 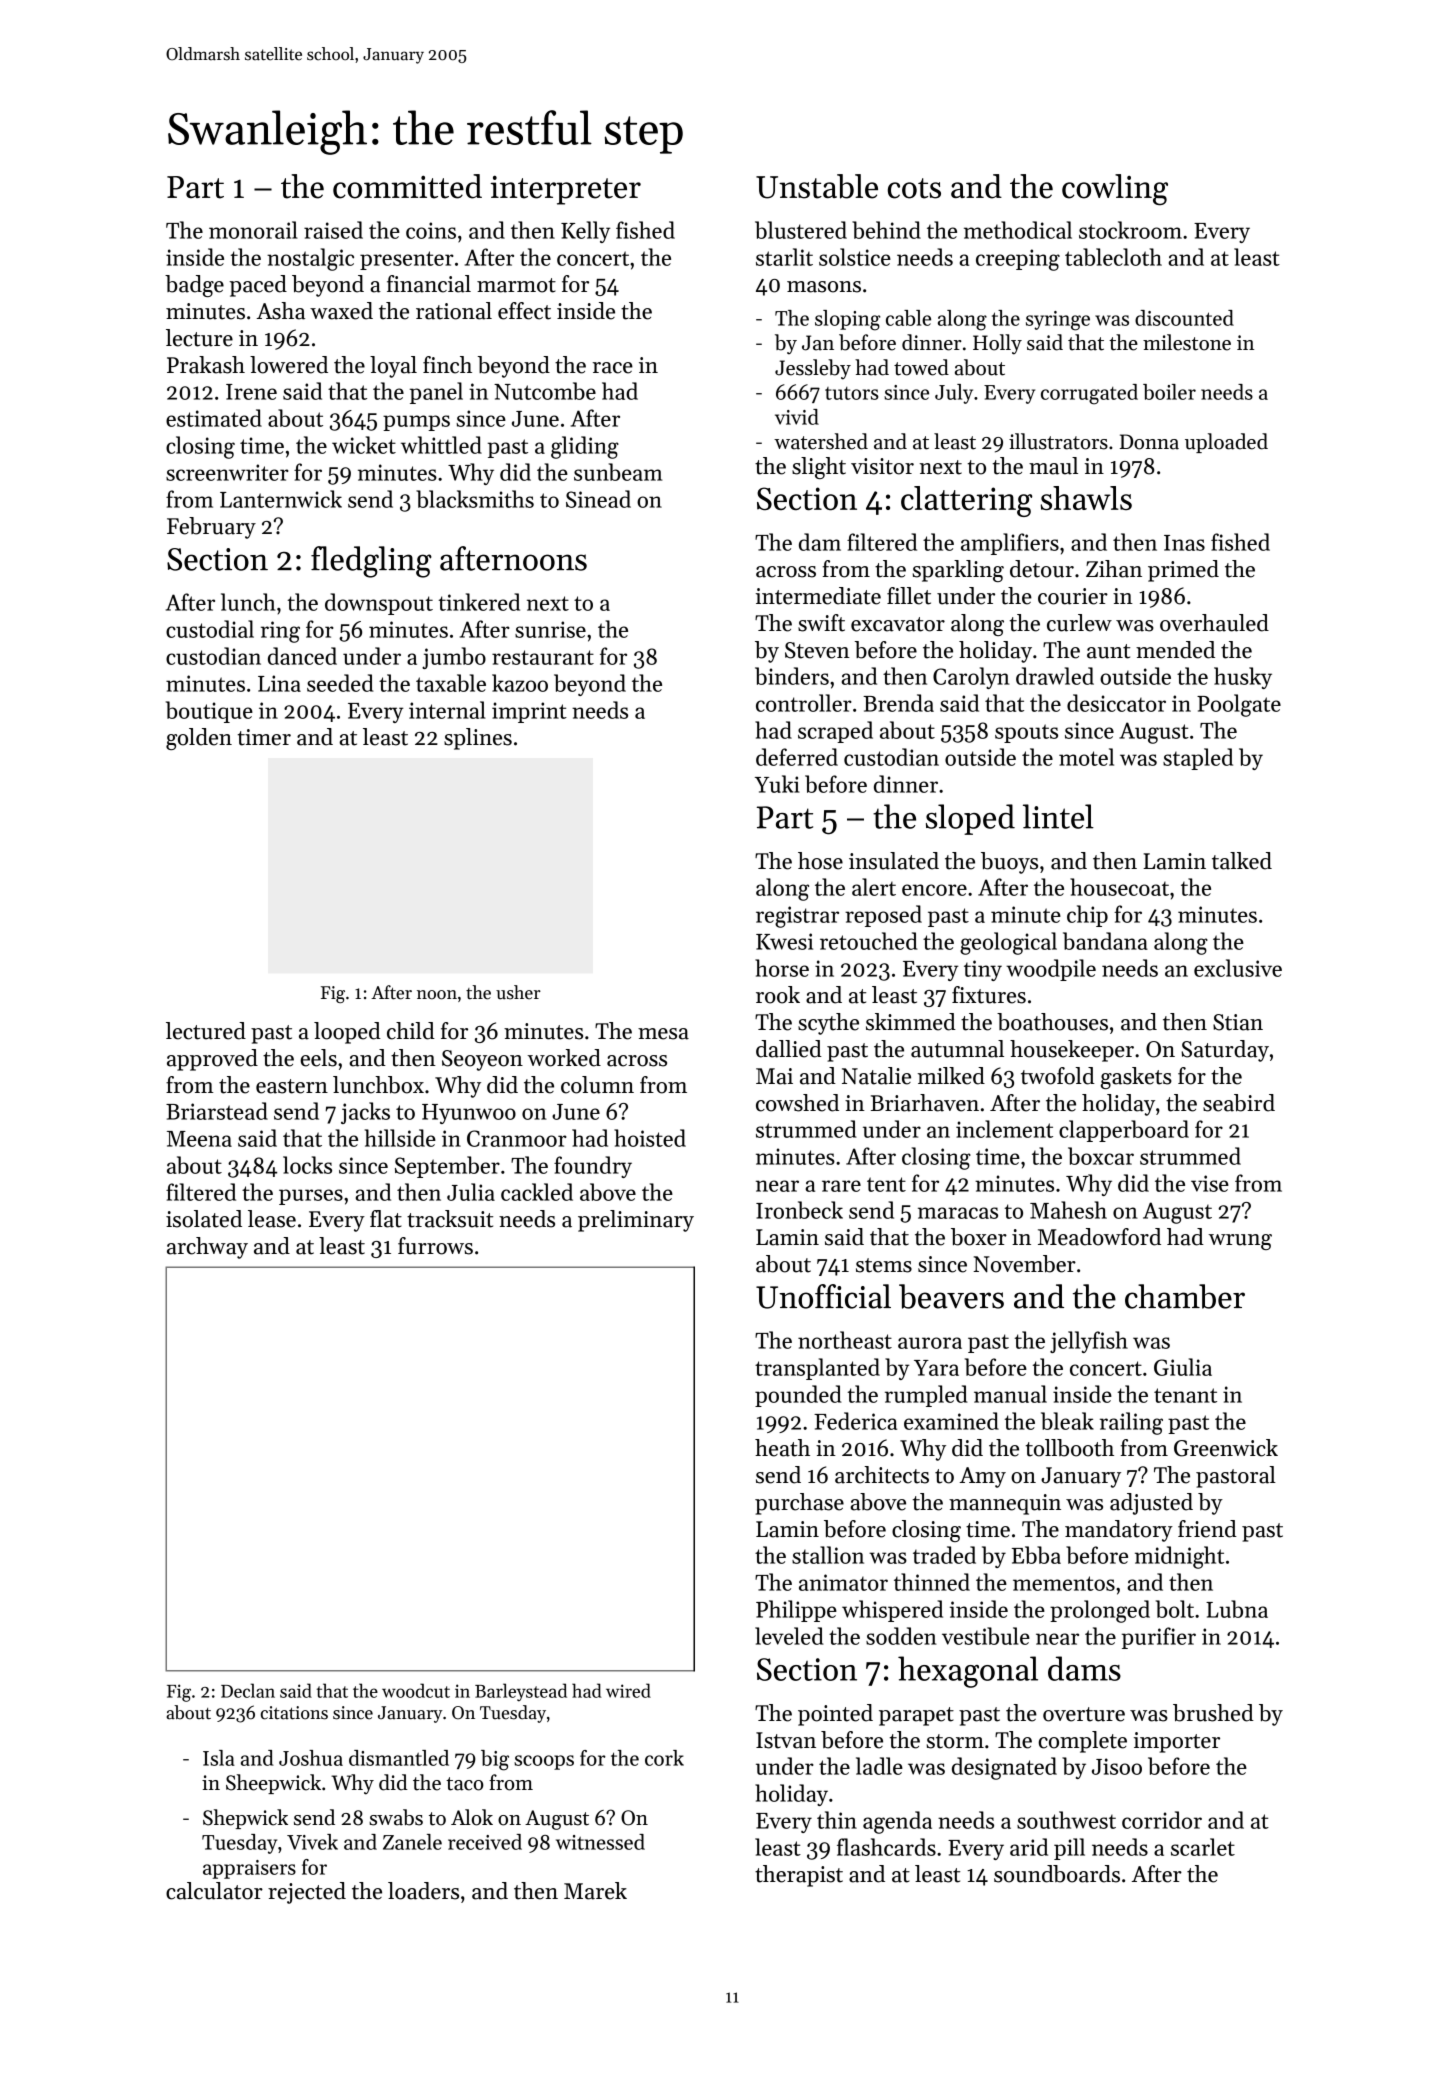 I want to click on stockroom, so click(x=1130, y=230).
